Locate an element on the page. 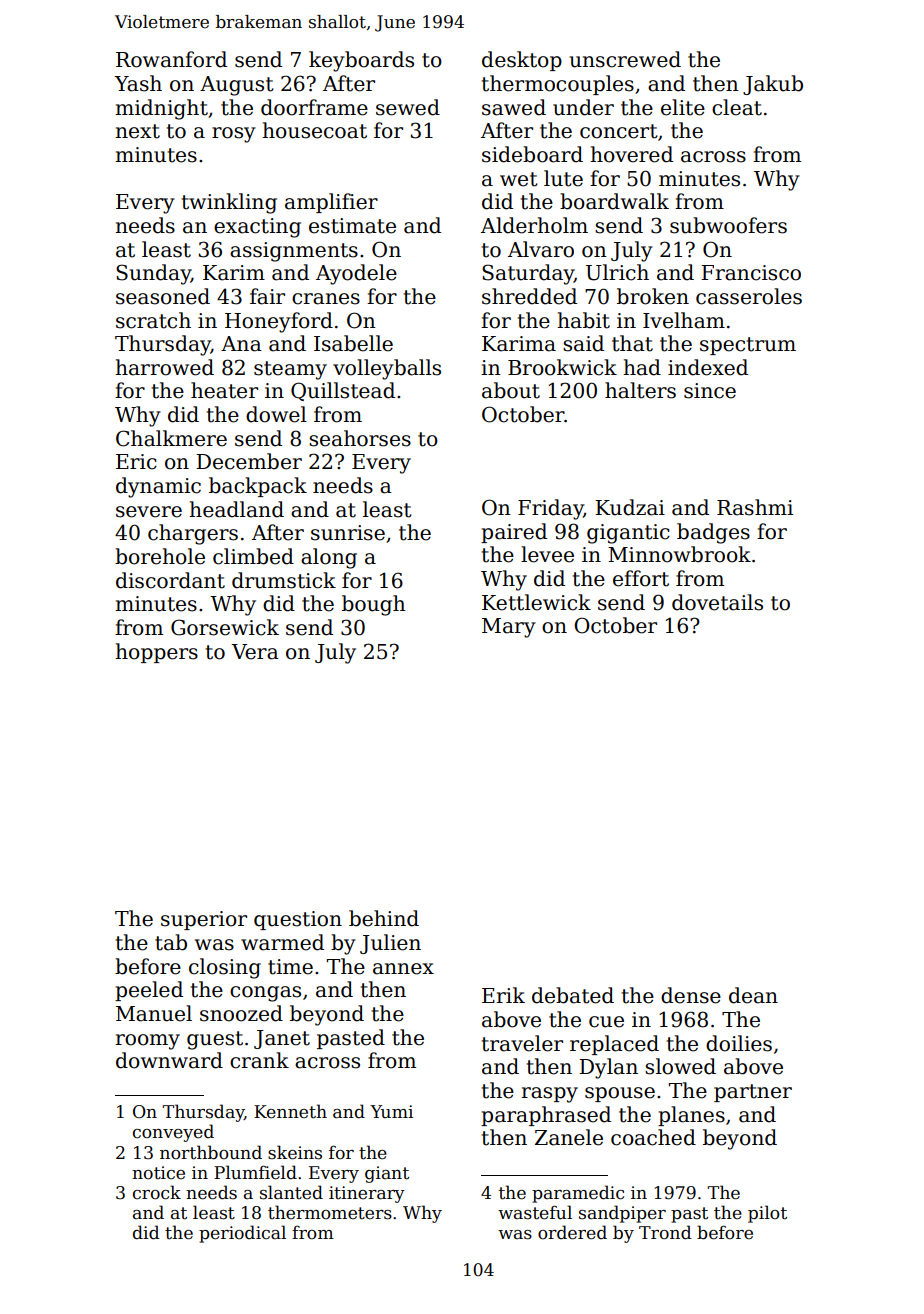 The height and width of the document is (1314, 924). annex is located at coordinates (403, 969).
